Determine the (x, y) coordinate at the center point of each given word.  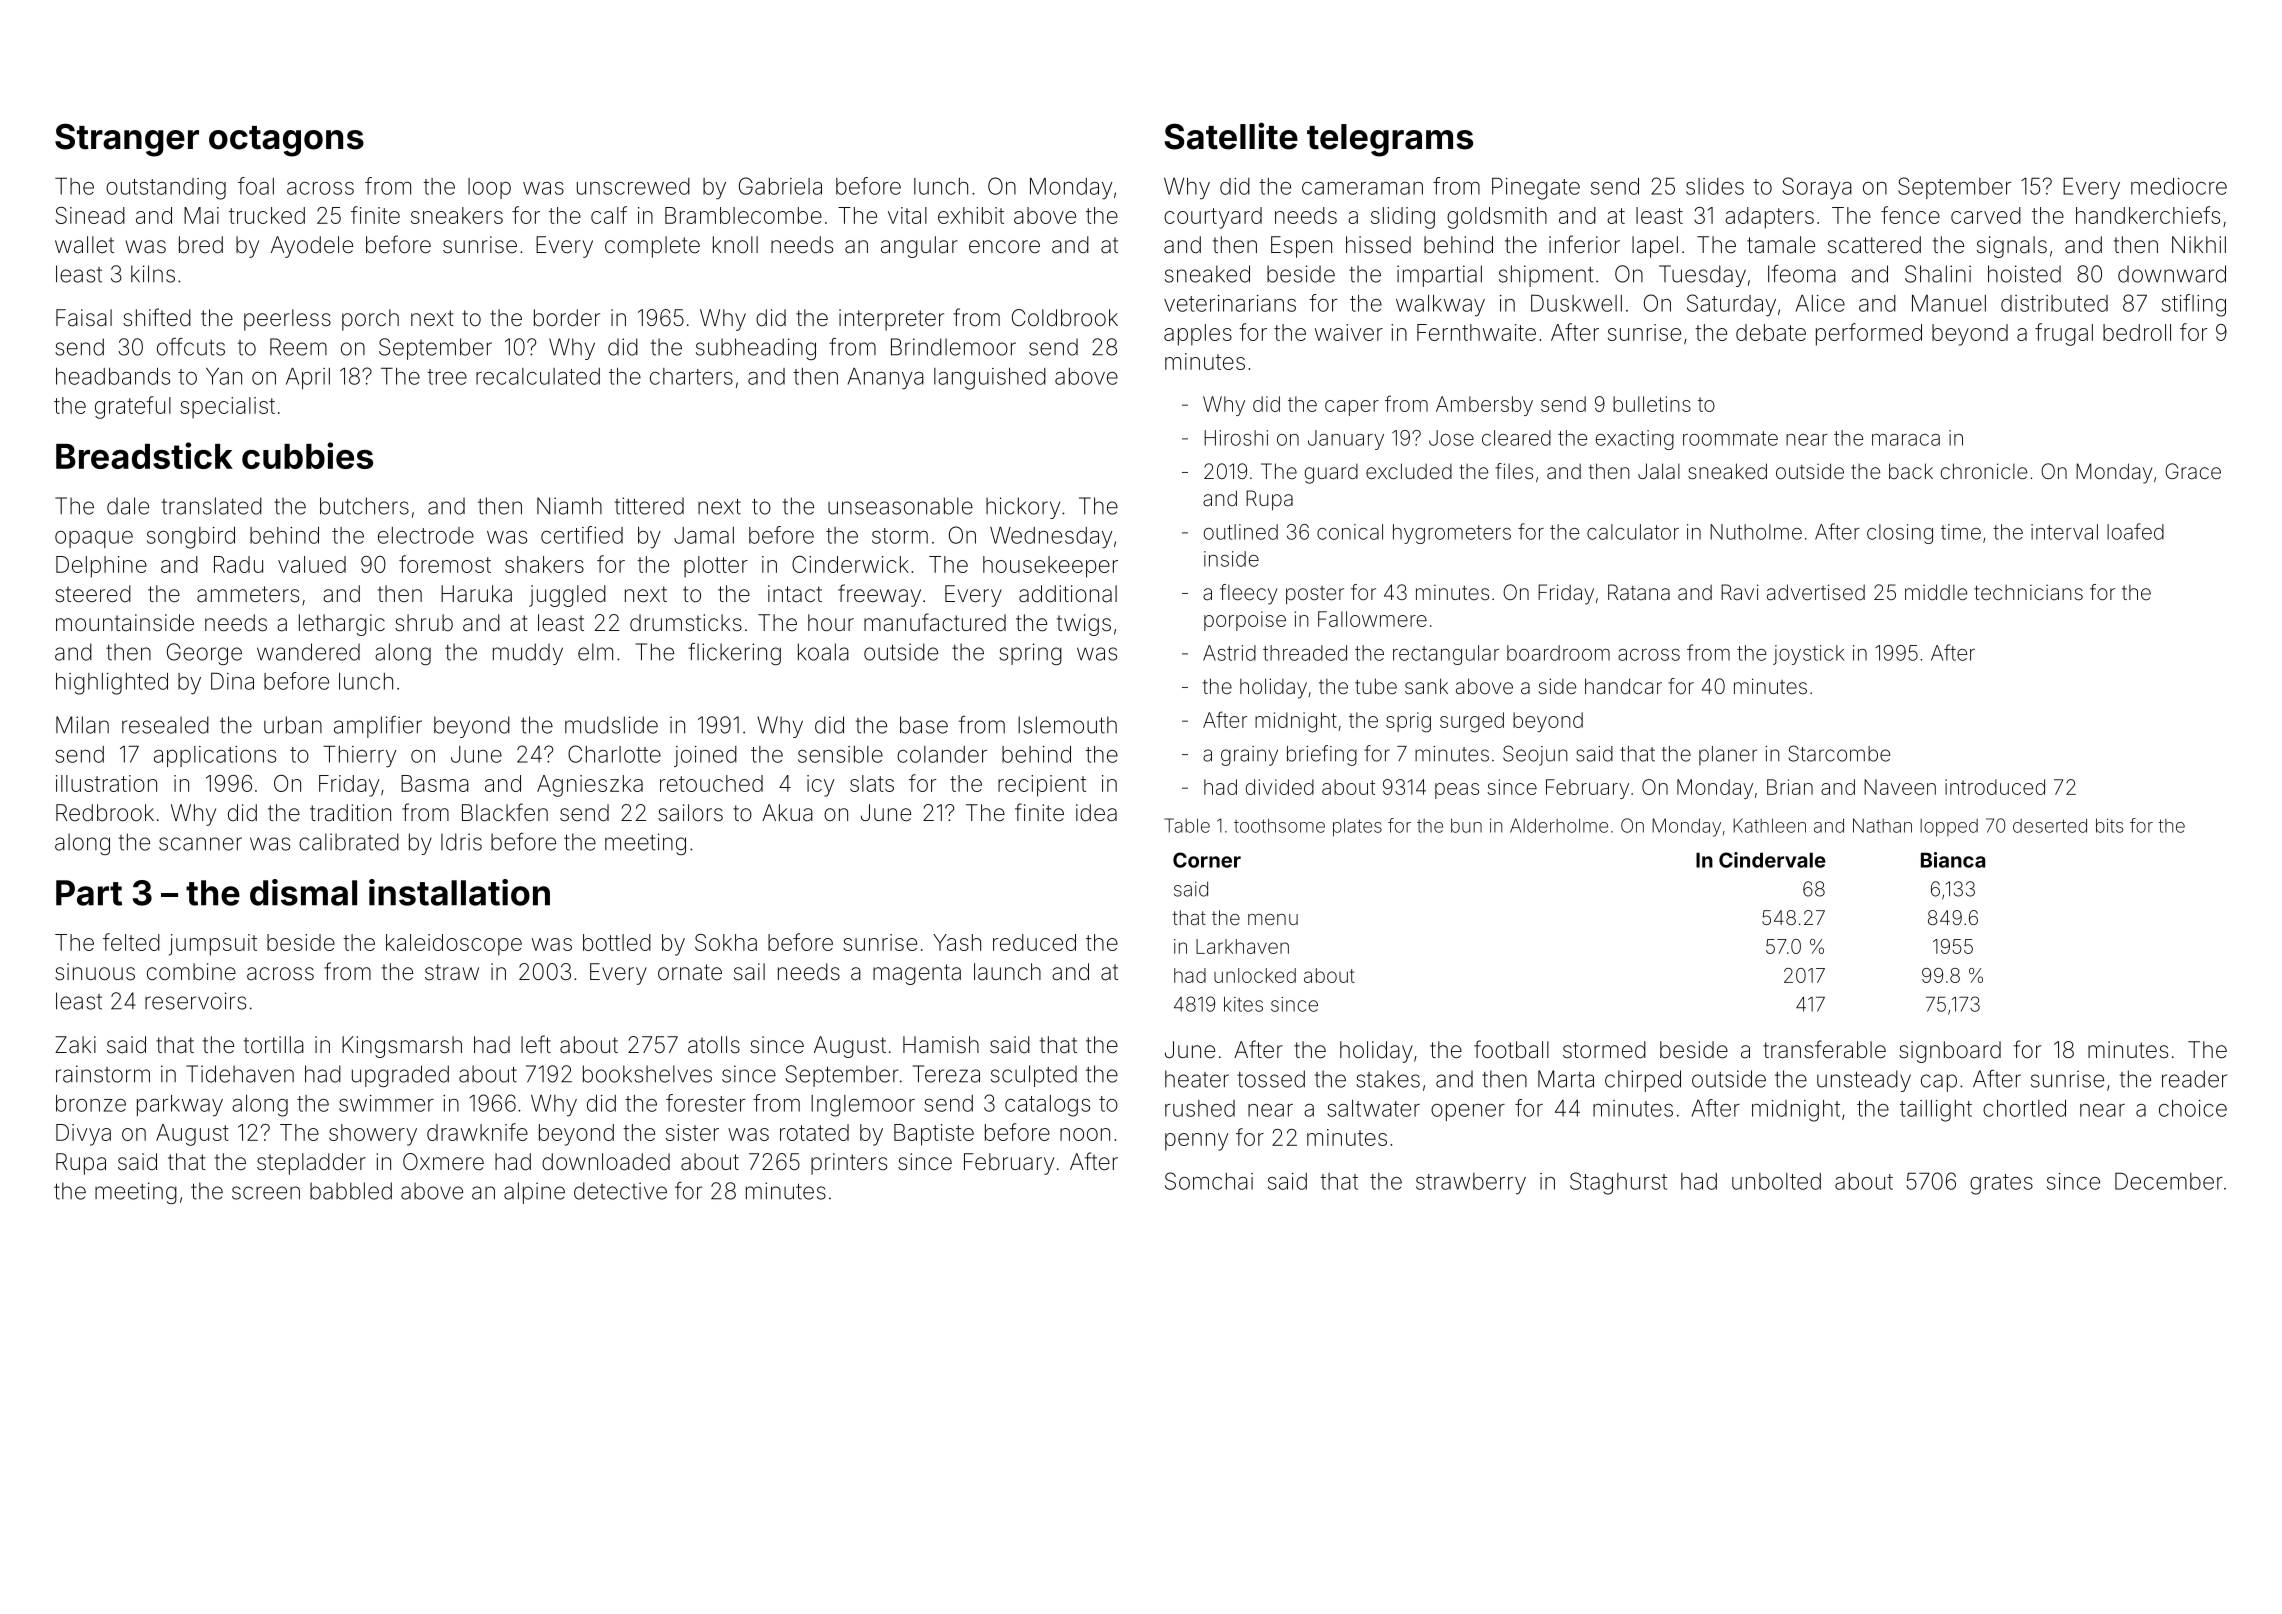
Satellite (1231, 136)
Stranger (127, 140)
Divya (83, 1135)
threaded (1305, 653)
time (1961, 532)
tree (447, 377)
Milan (82, 725)
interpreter (891, 320)
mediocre (2179, 186)
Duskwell (1576, 303)
